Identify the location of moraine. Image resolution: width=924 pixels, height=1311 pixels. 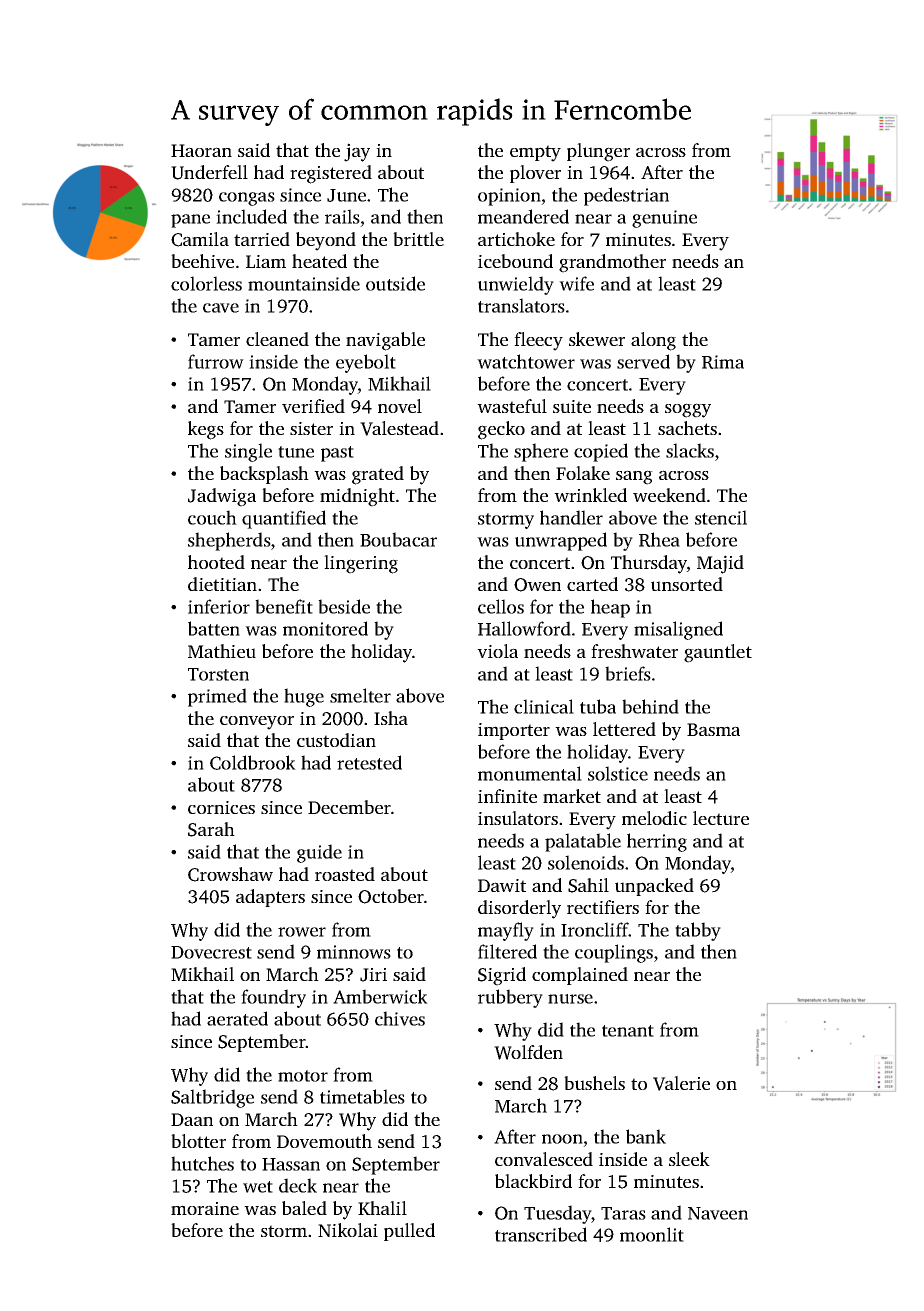
(205, 1208).
